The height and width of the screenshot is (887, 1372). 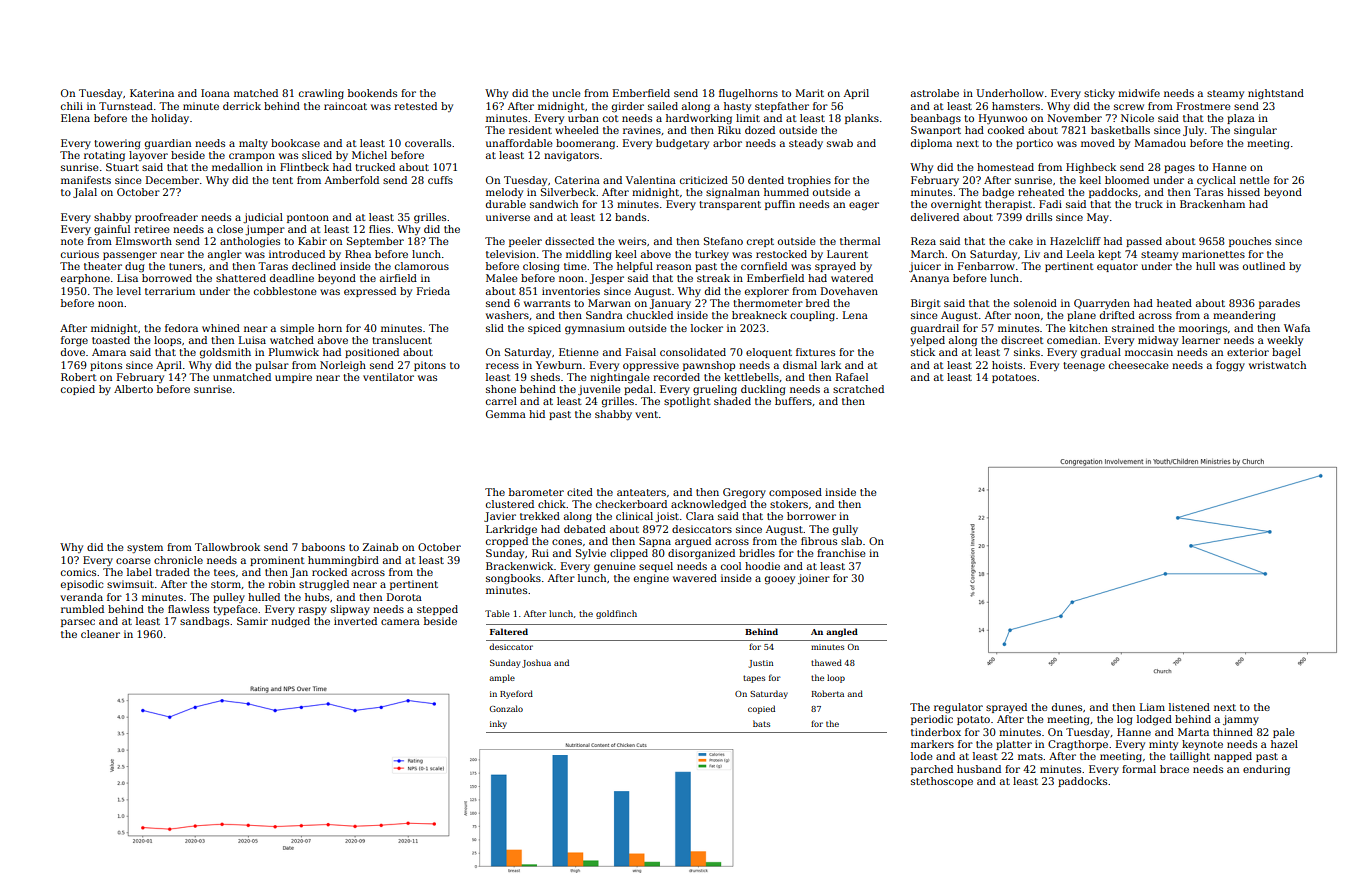 I want to click on steady, so click(x=806, y=144).
